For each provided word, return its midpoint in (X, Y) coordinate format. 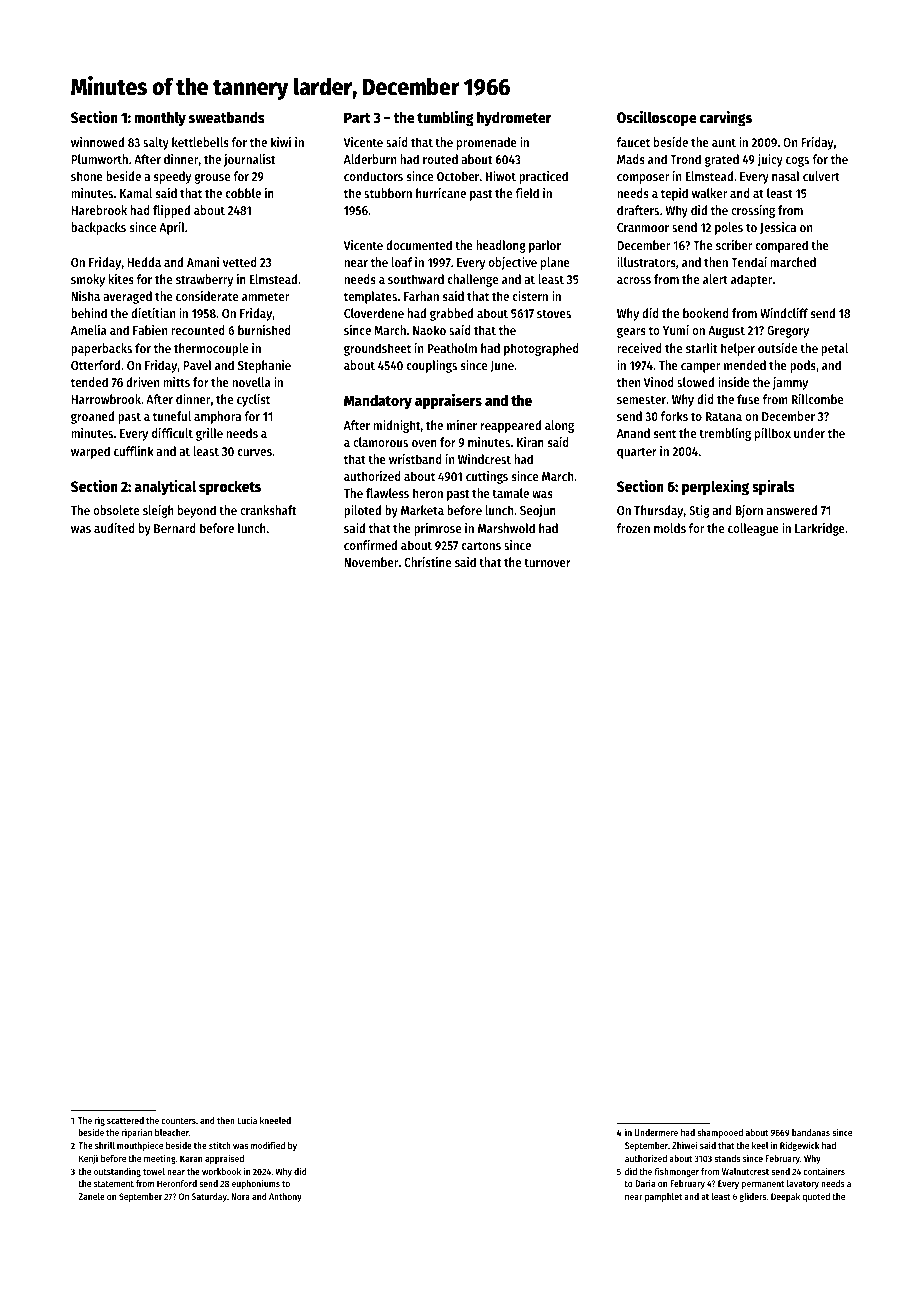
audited (114, 528)
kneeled (275, 1120)
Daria (645, 1183)
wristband (415, 459)
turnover (547, 562)
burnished (264, 330)
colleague (753, 529)
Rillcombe (817, 399)
